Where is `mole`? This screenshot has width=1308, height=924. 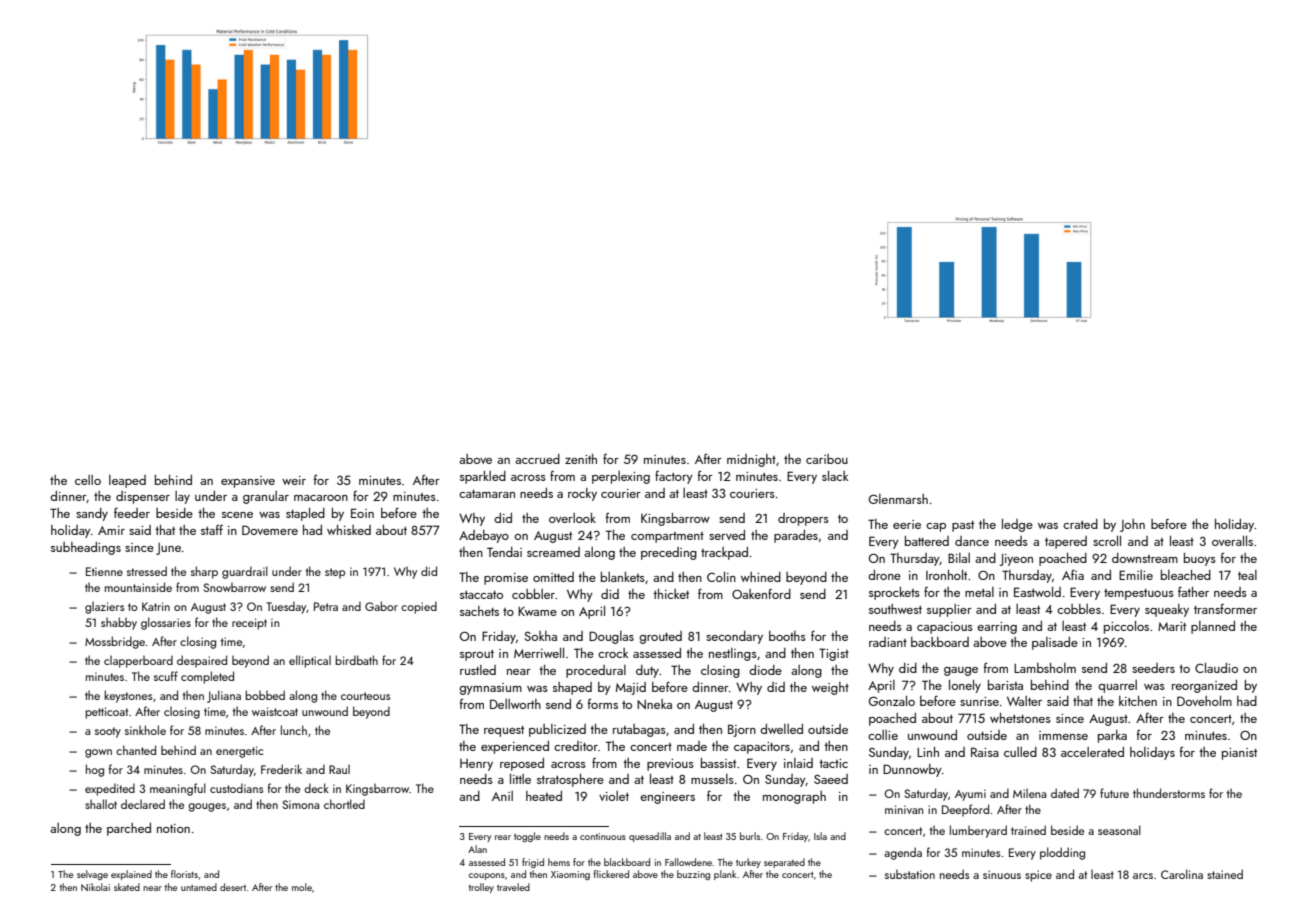 mole is located at coordinates (302, 887).
